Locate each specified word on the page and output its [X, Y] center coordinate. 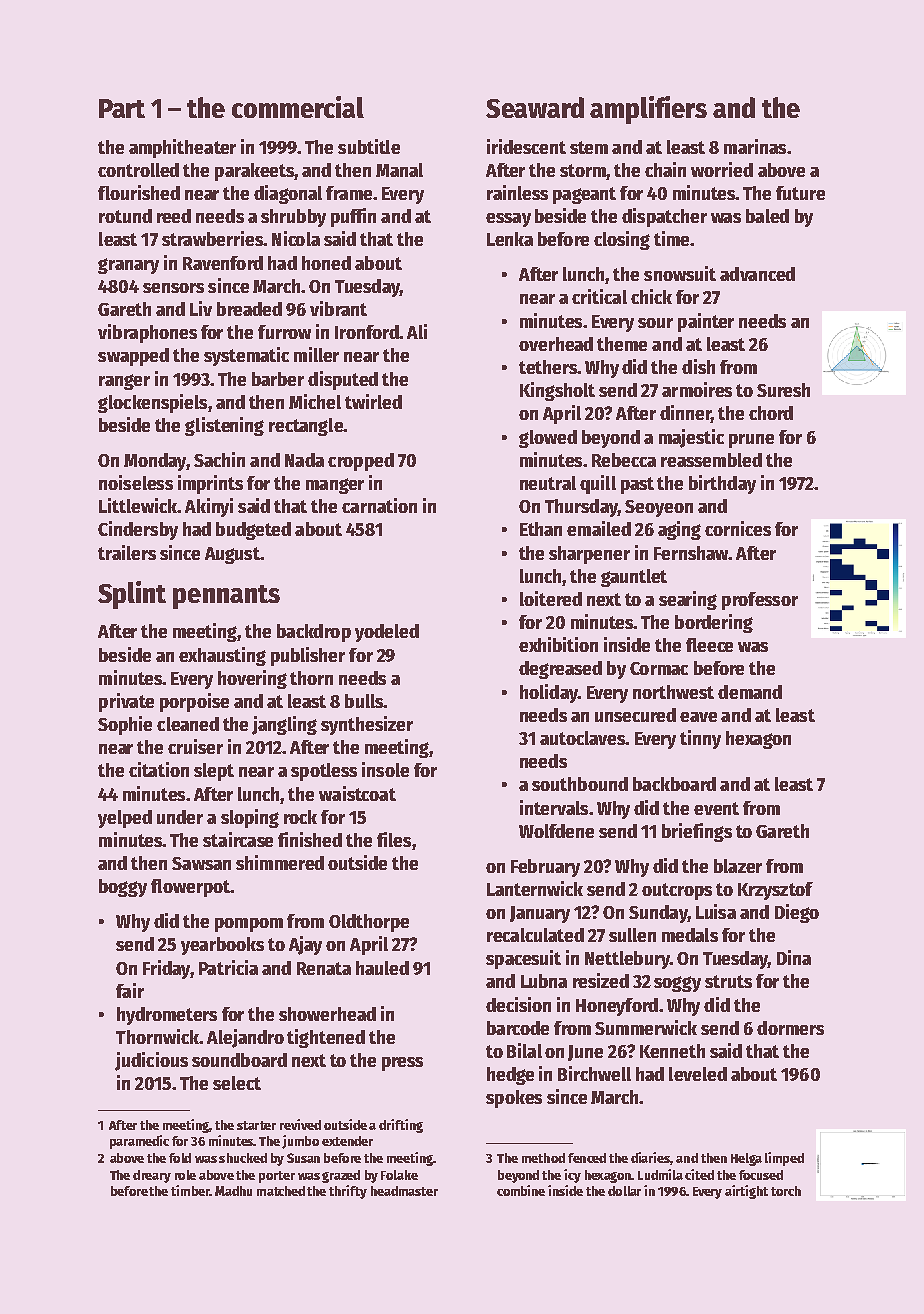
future [800, 193]
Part [122, 108]
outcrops [677, 891]
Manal [399, 170]
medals [690, 935]
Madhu [233, 1191]
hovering [252, 679]
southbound [580, 784]
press [402, 1064]
